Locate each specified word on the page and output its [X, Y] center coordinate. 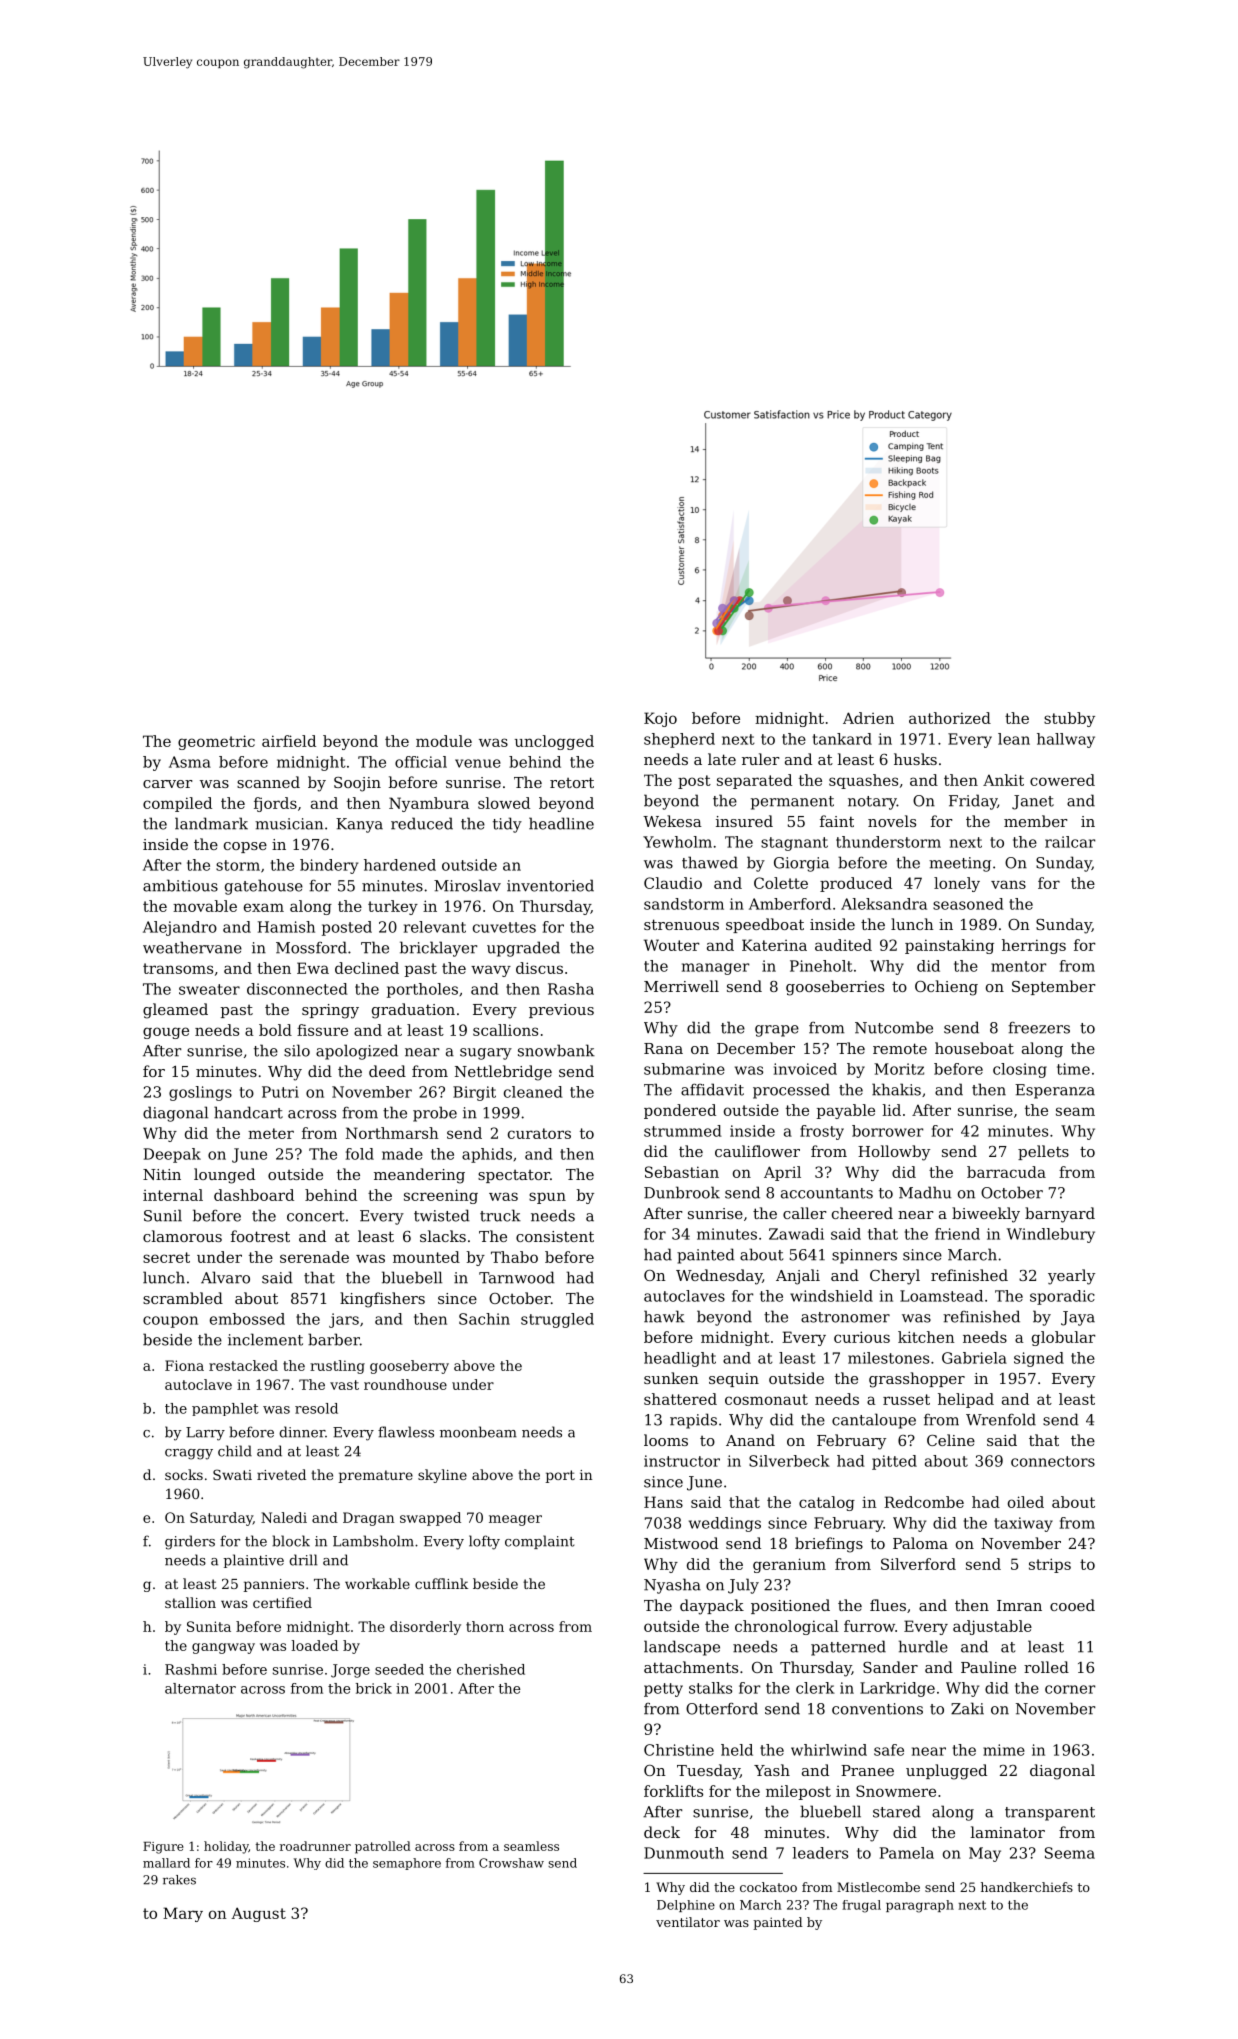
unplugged [946, 1772]
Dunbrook [682, 1192]
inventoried [550, 885]
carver [168, 784]
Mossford [311, 947]
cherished [491, 1669]
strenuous [681, 924]
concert [316, 1216]
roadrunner [315, 1846]
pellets [1043, 1152]
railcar [1070, 842]
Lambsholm [373, 1541]
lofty [484, 1542]
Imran [1019, 1605]
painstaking [949, 946]
